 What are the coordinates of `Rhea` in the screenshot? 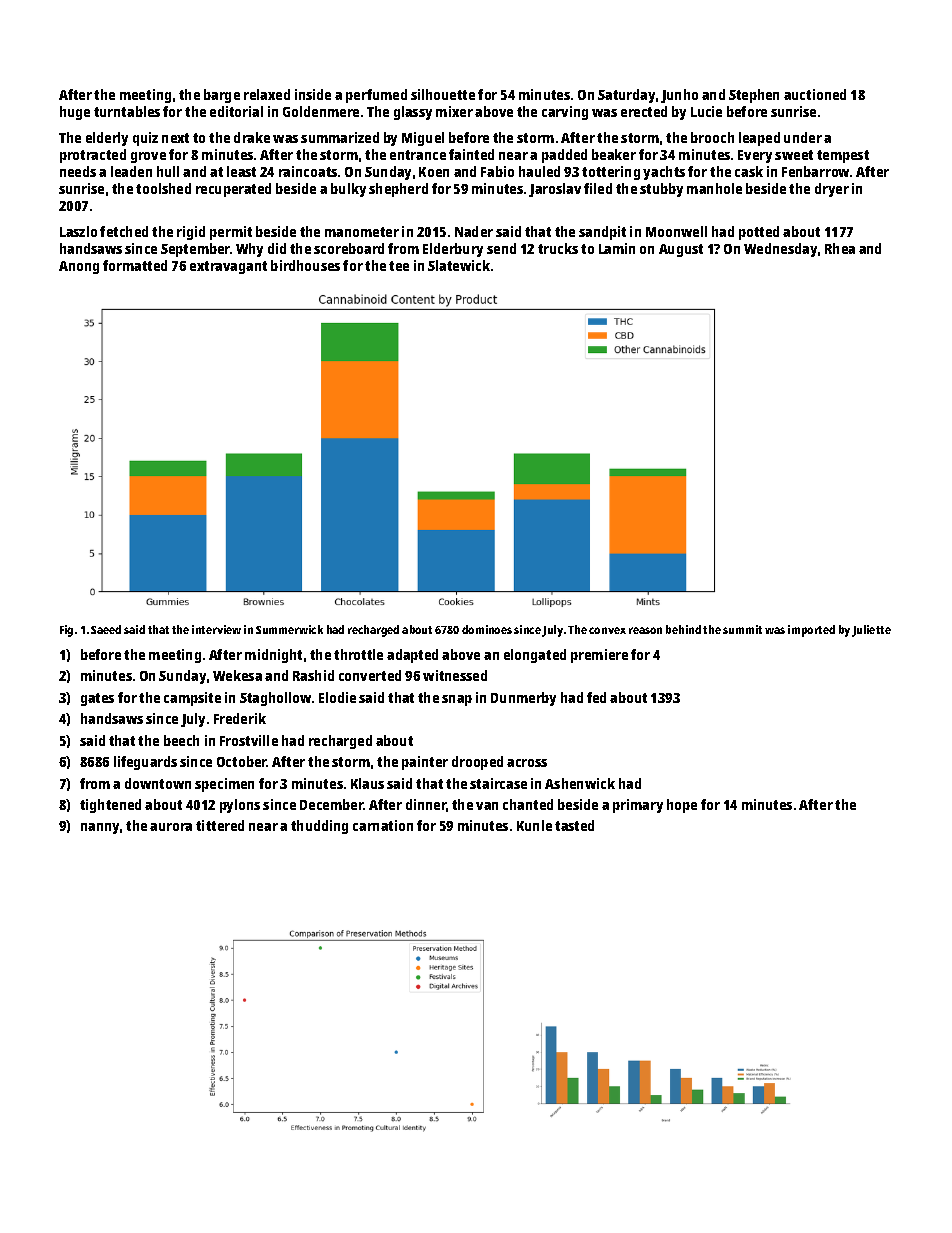 It's located at (840, 248).
